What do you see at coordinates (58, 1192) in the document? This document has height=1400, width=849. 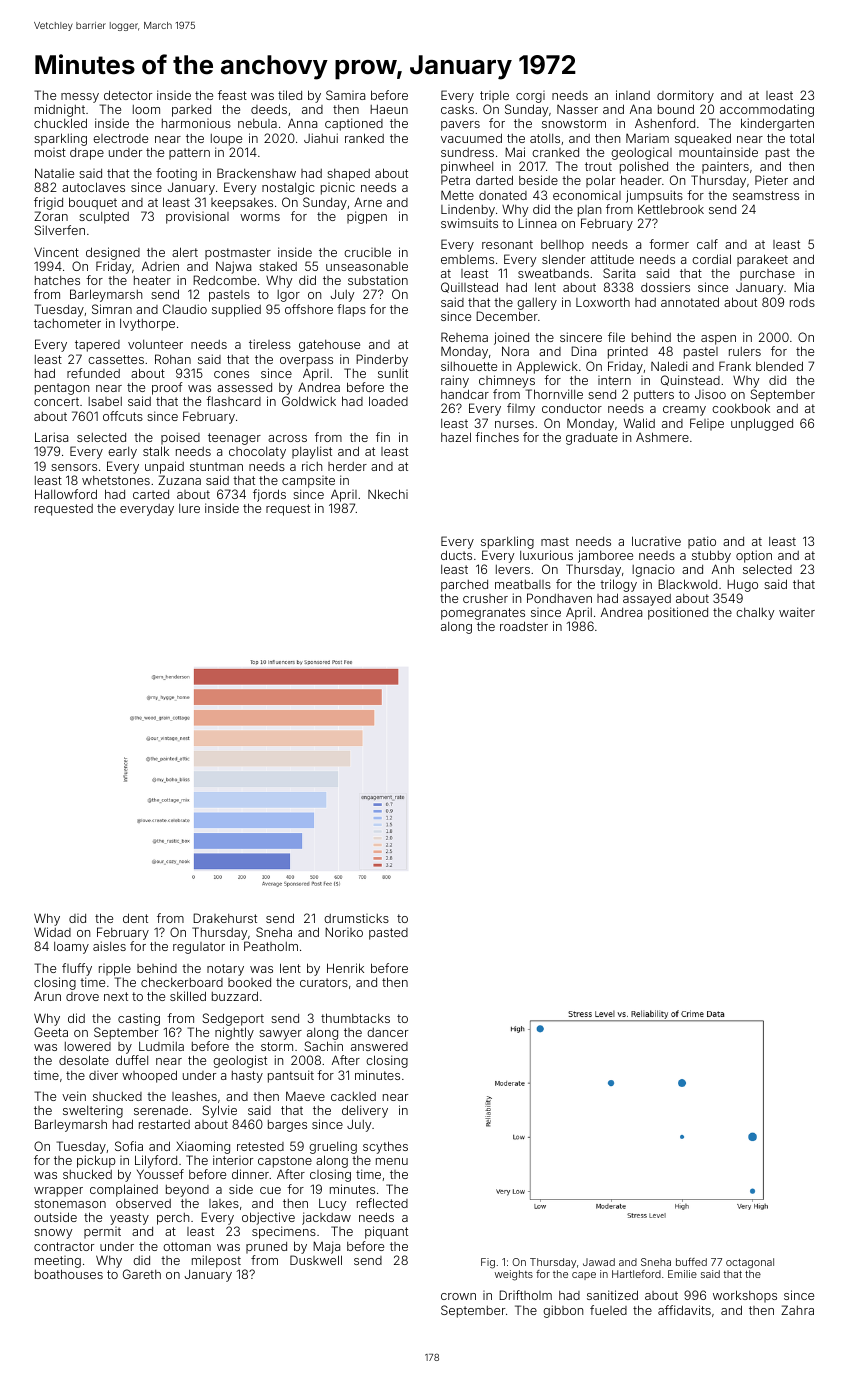 I see `wrapper` at bounding box center [58, 1192].
